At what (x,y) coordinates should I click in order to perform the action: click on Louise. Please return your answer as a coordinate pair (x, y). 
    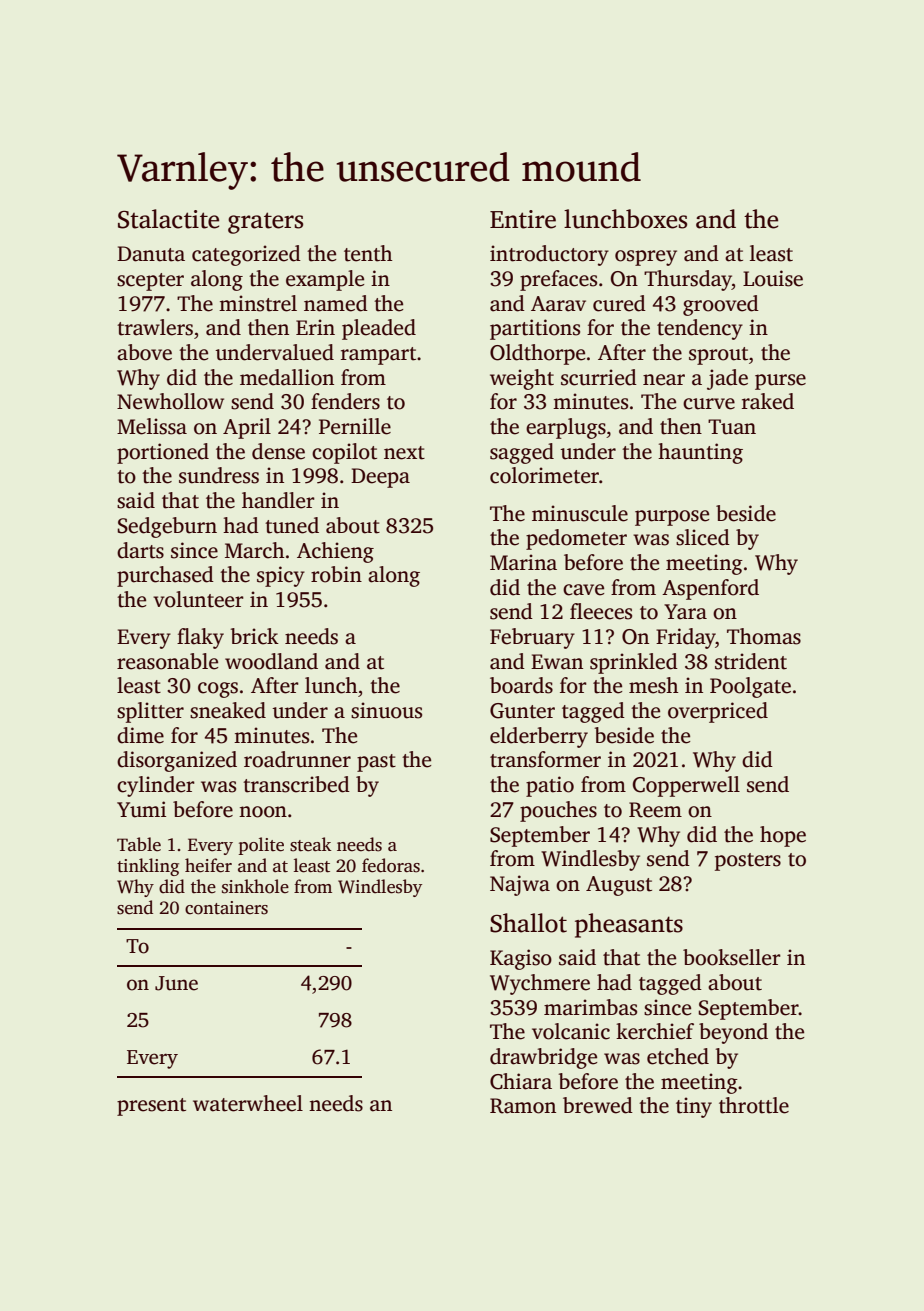
    Looking at the image, I should click on (773, 278).
